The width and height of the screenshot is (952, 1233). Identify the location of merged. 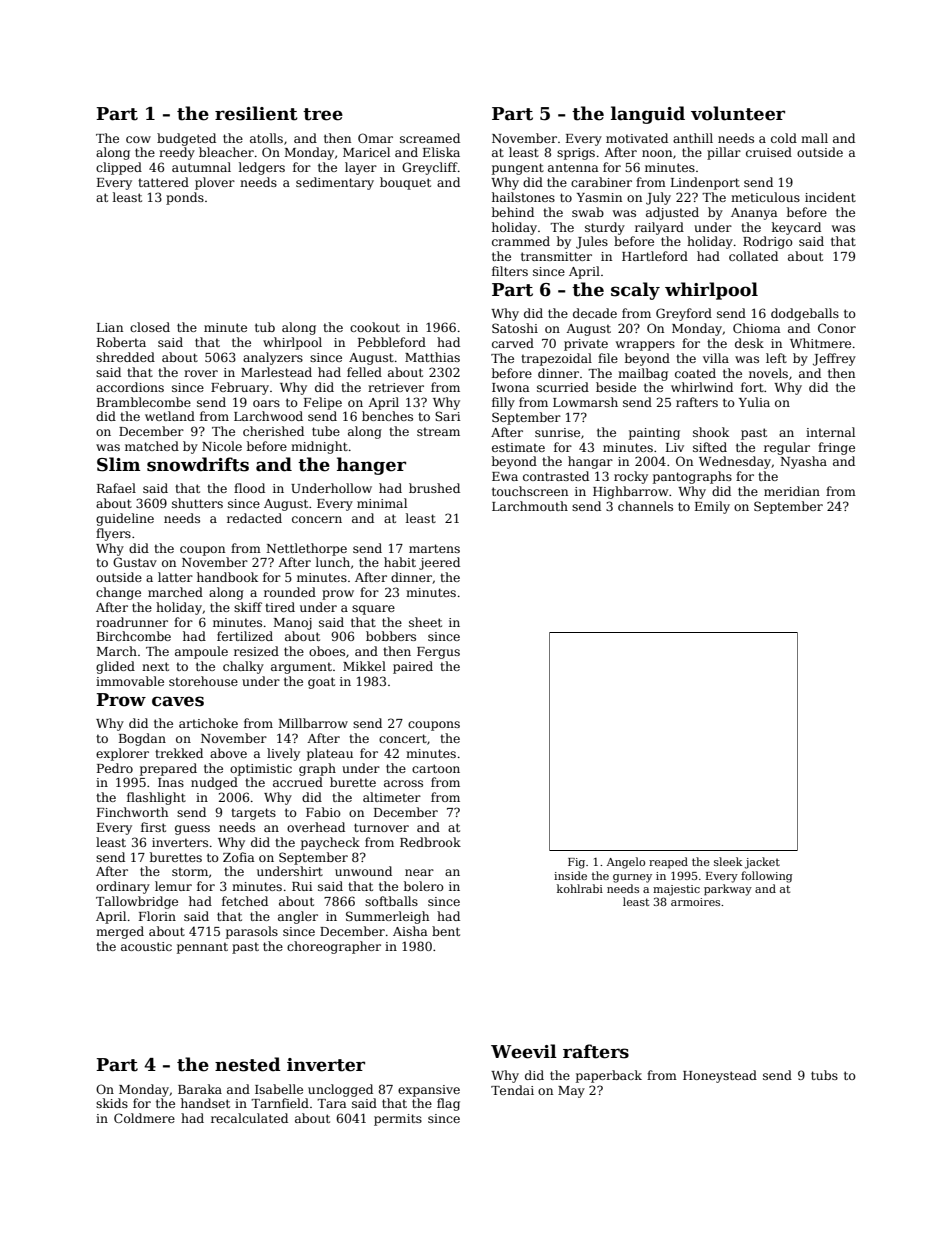
(120, 932).
